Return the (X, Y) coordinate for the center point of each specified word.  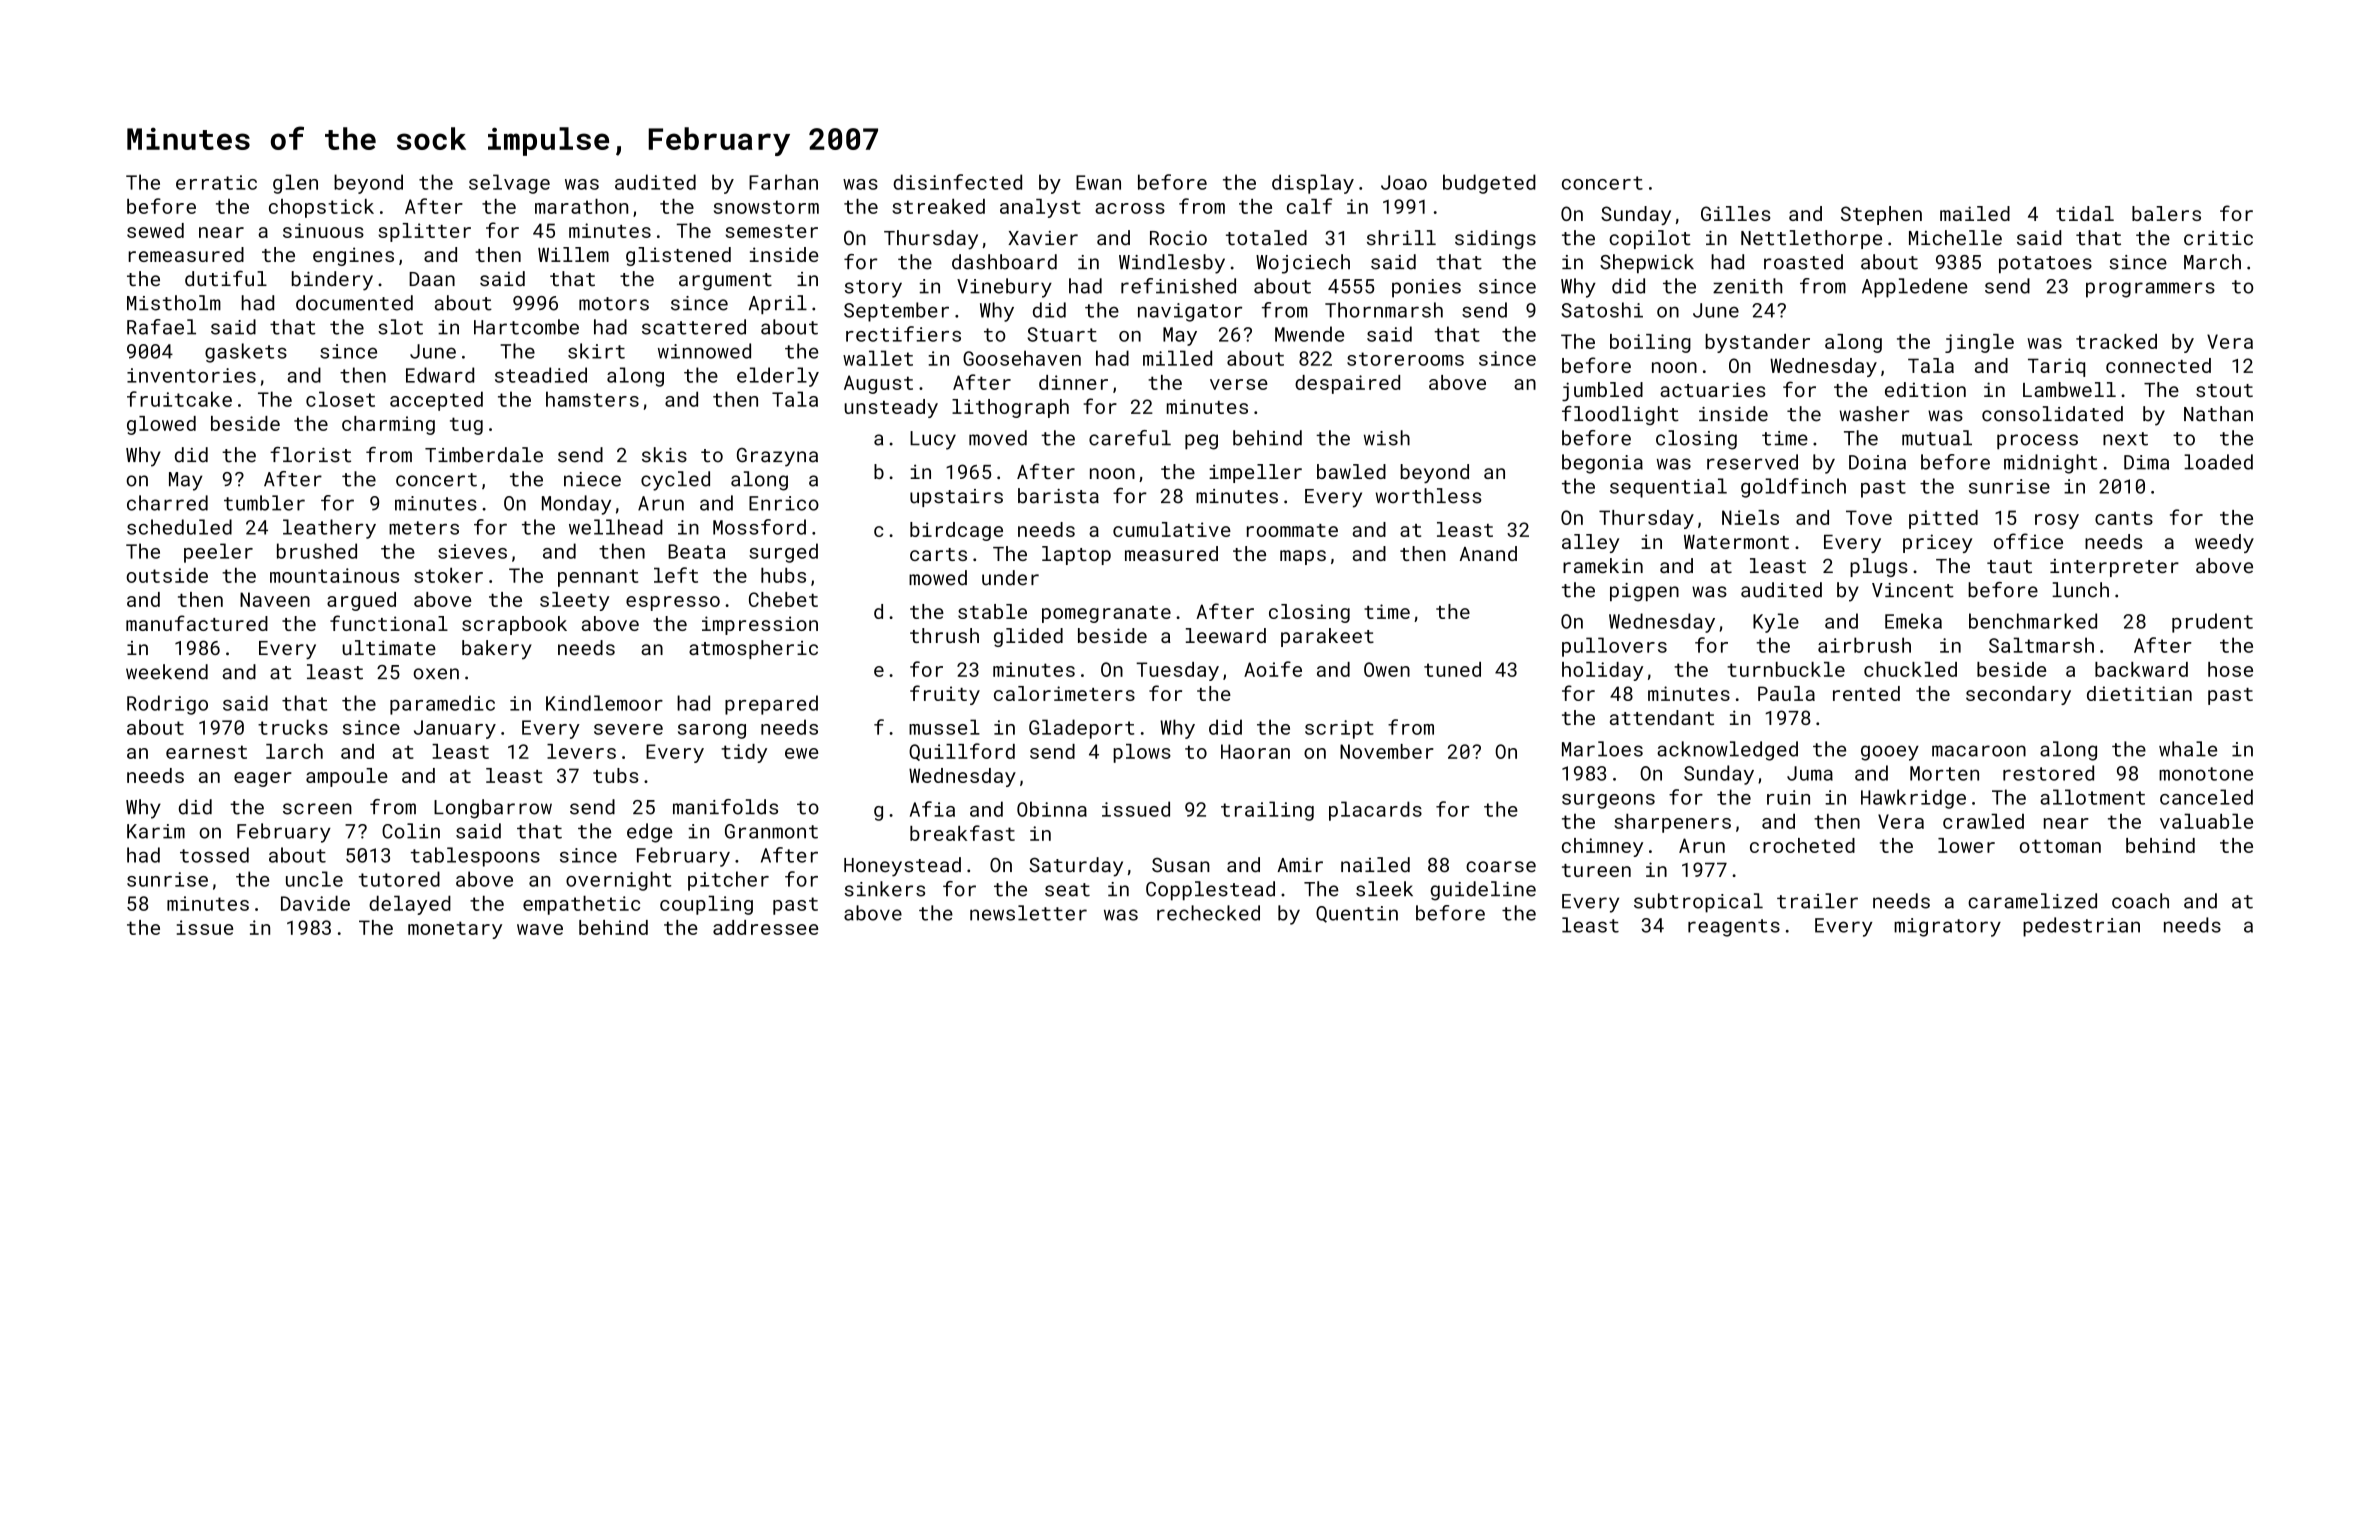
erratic (216, 182)
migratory (1947, 927)
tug (466, 426)
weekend (167, 672)
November (1387, 751)
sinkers (885, 889)
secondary (2018, 695)
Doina (1877, 462)
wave (540, 929)
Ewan (1098, 182)
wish (1387, 438)
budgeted (1489, 184)
